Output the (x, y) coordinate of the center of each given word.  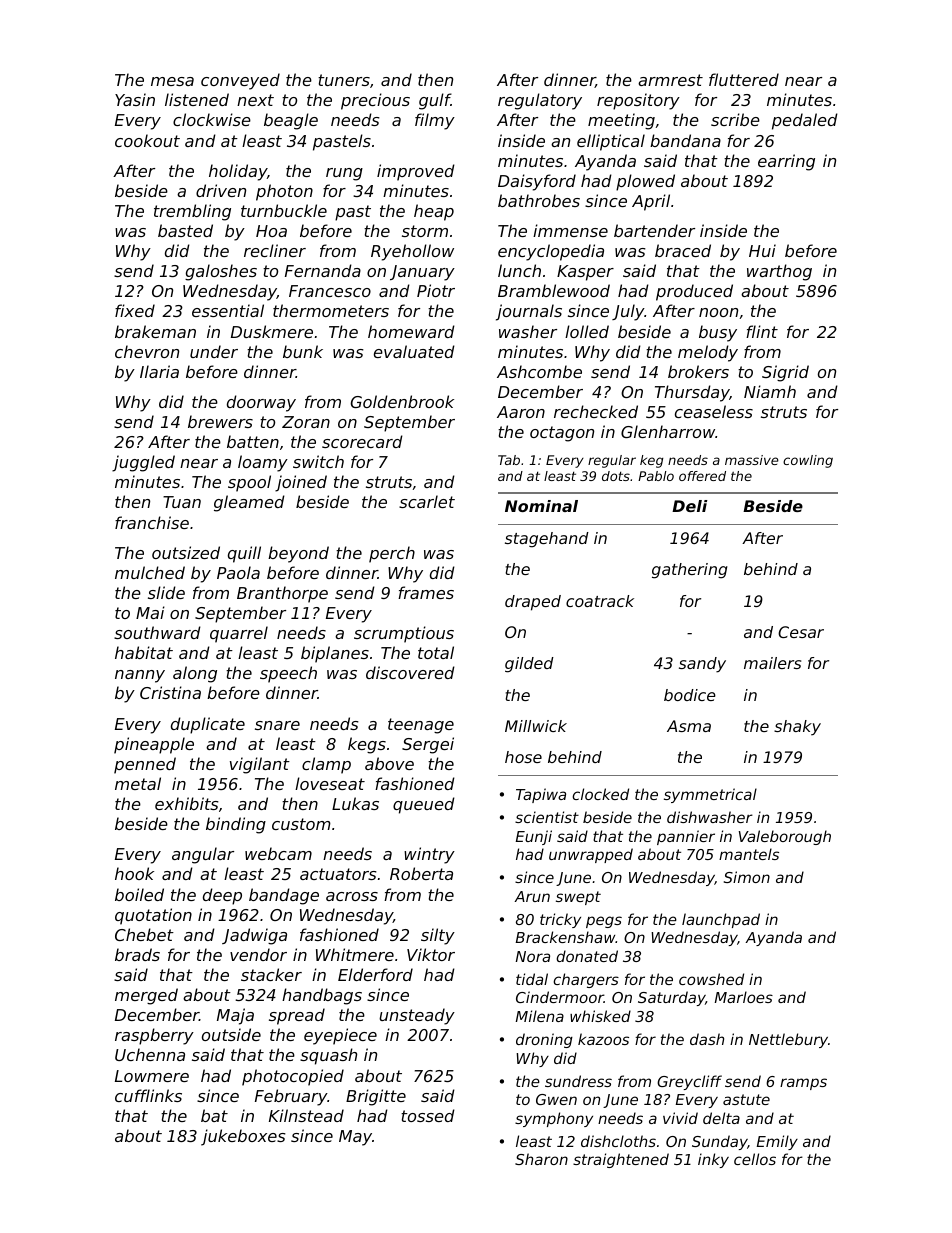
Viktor (431, 954)
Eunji (534, 837)
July (628, 312)
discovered (410, 672)
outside (231, 1034)
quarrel (239, 634)
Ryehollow (412, 252)
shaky (797, 728)
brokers (698, 371)
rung (344, 174)
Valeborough (785, 837)
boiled (139, 894)
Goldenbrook (402, 401)
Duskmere (272, 331)
